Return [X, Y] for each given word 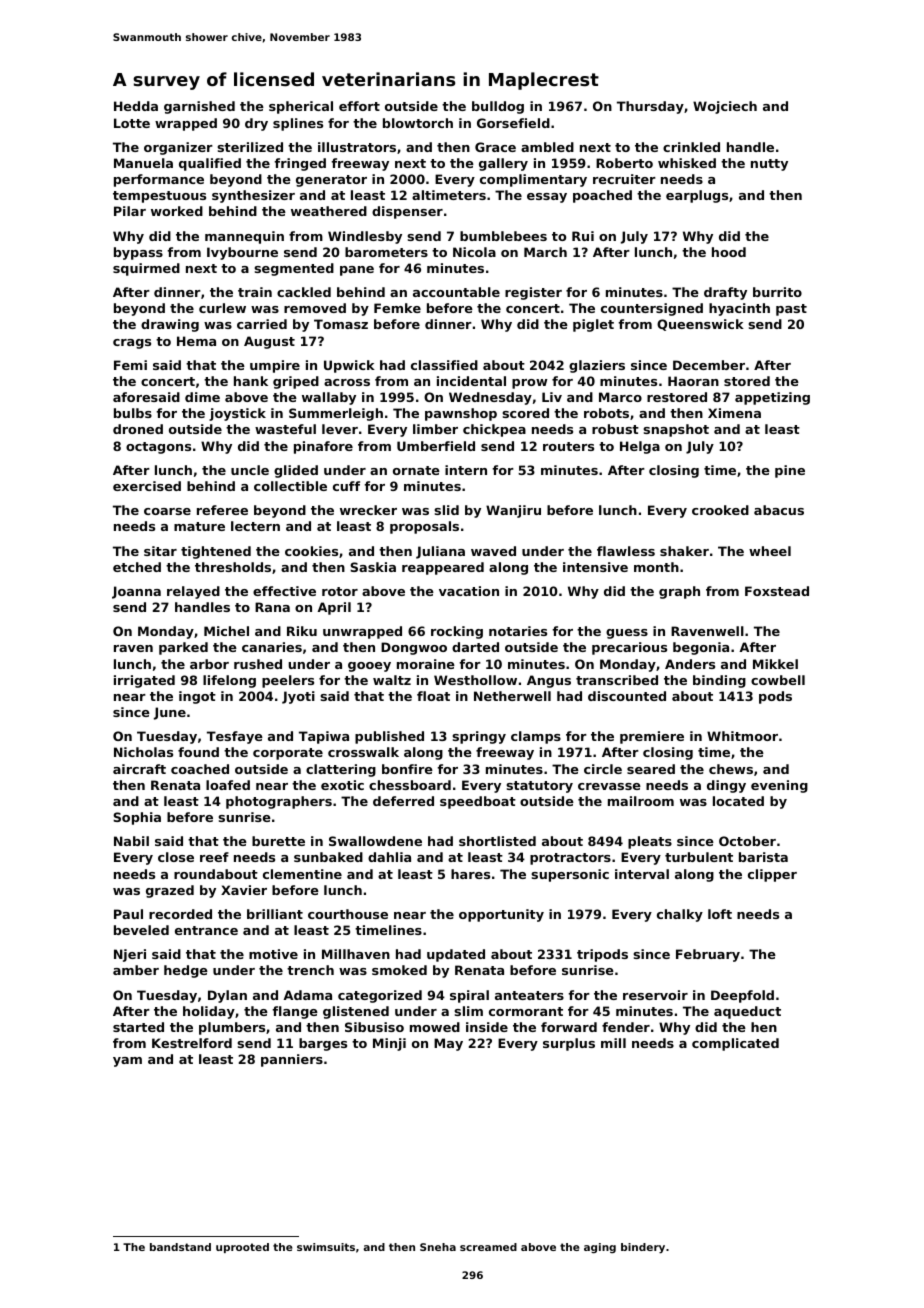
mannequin [244, 237]
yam [127, 1062]
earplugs [697, 196]
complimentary [533, 180]
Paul [128, 914]
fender [626, 1027]
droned [138, 429]
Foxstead [777, 591]
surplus [569, 1044]
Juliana [440, 552]
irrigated [144, 681]
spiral [469, 996]
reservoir [655, 995]
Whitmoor [742, 736]
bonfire [407, 769]
